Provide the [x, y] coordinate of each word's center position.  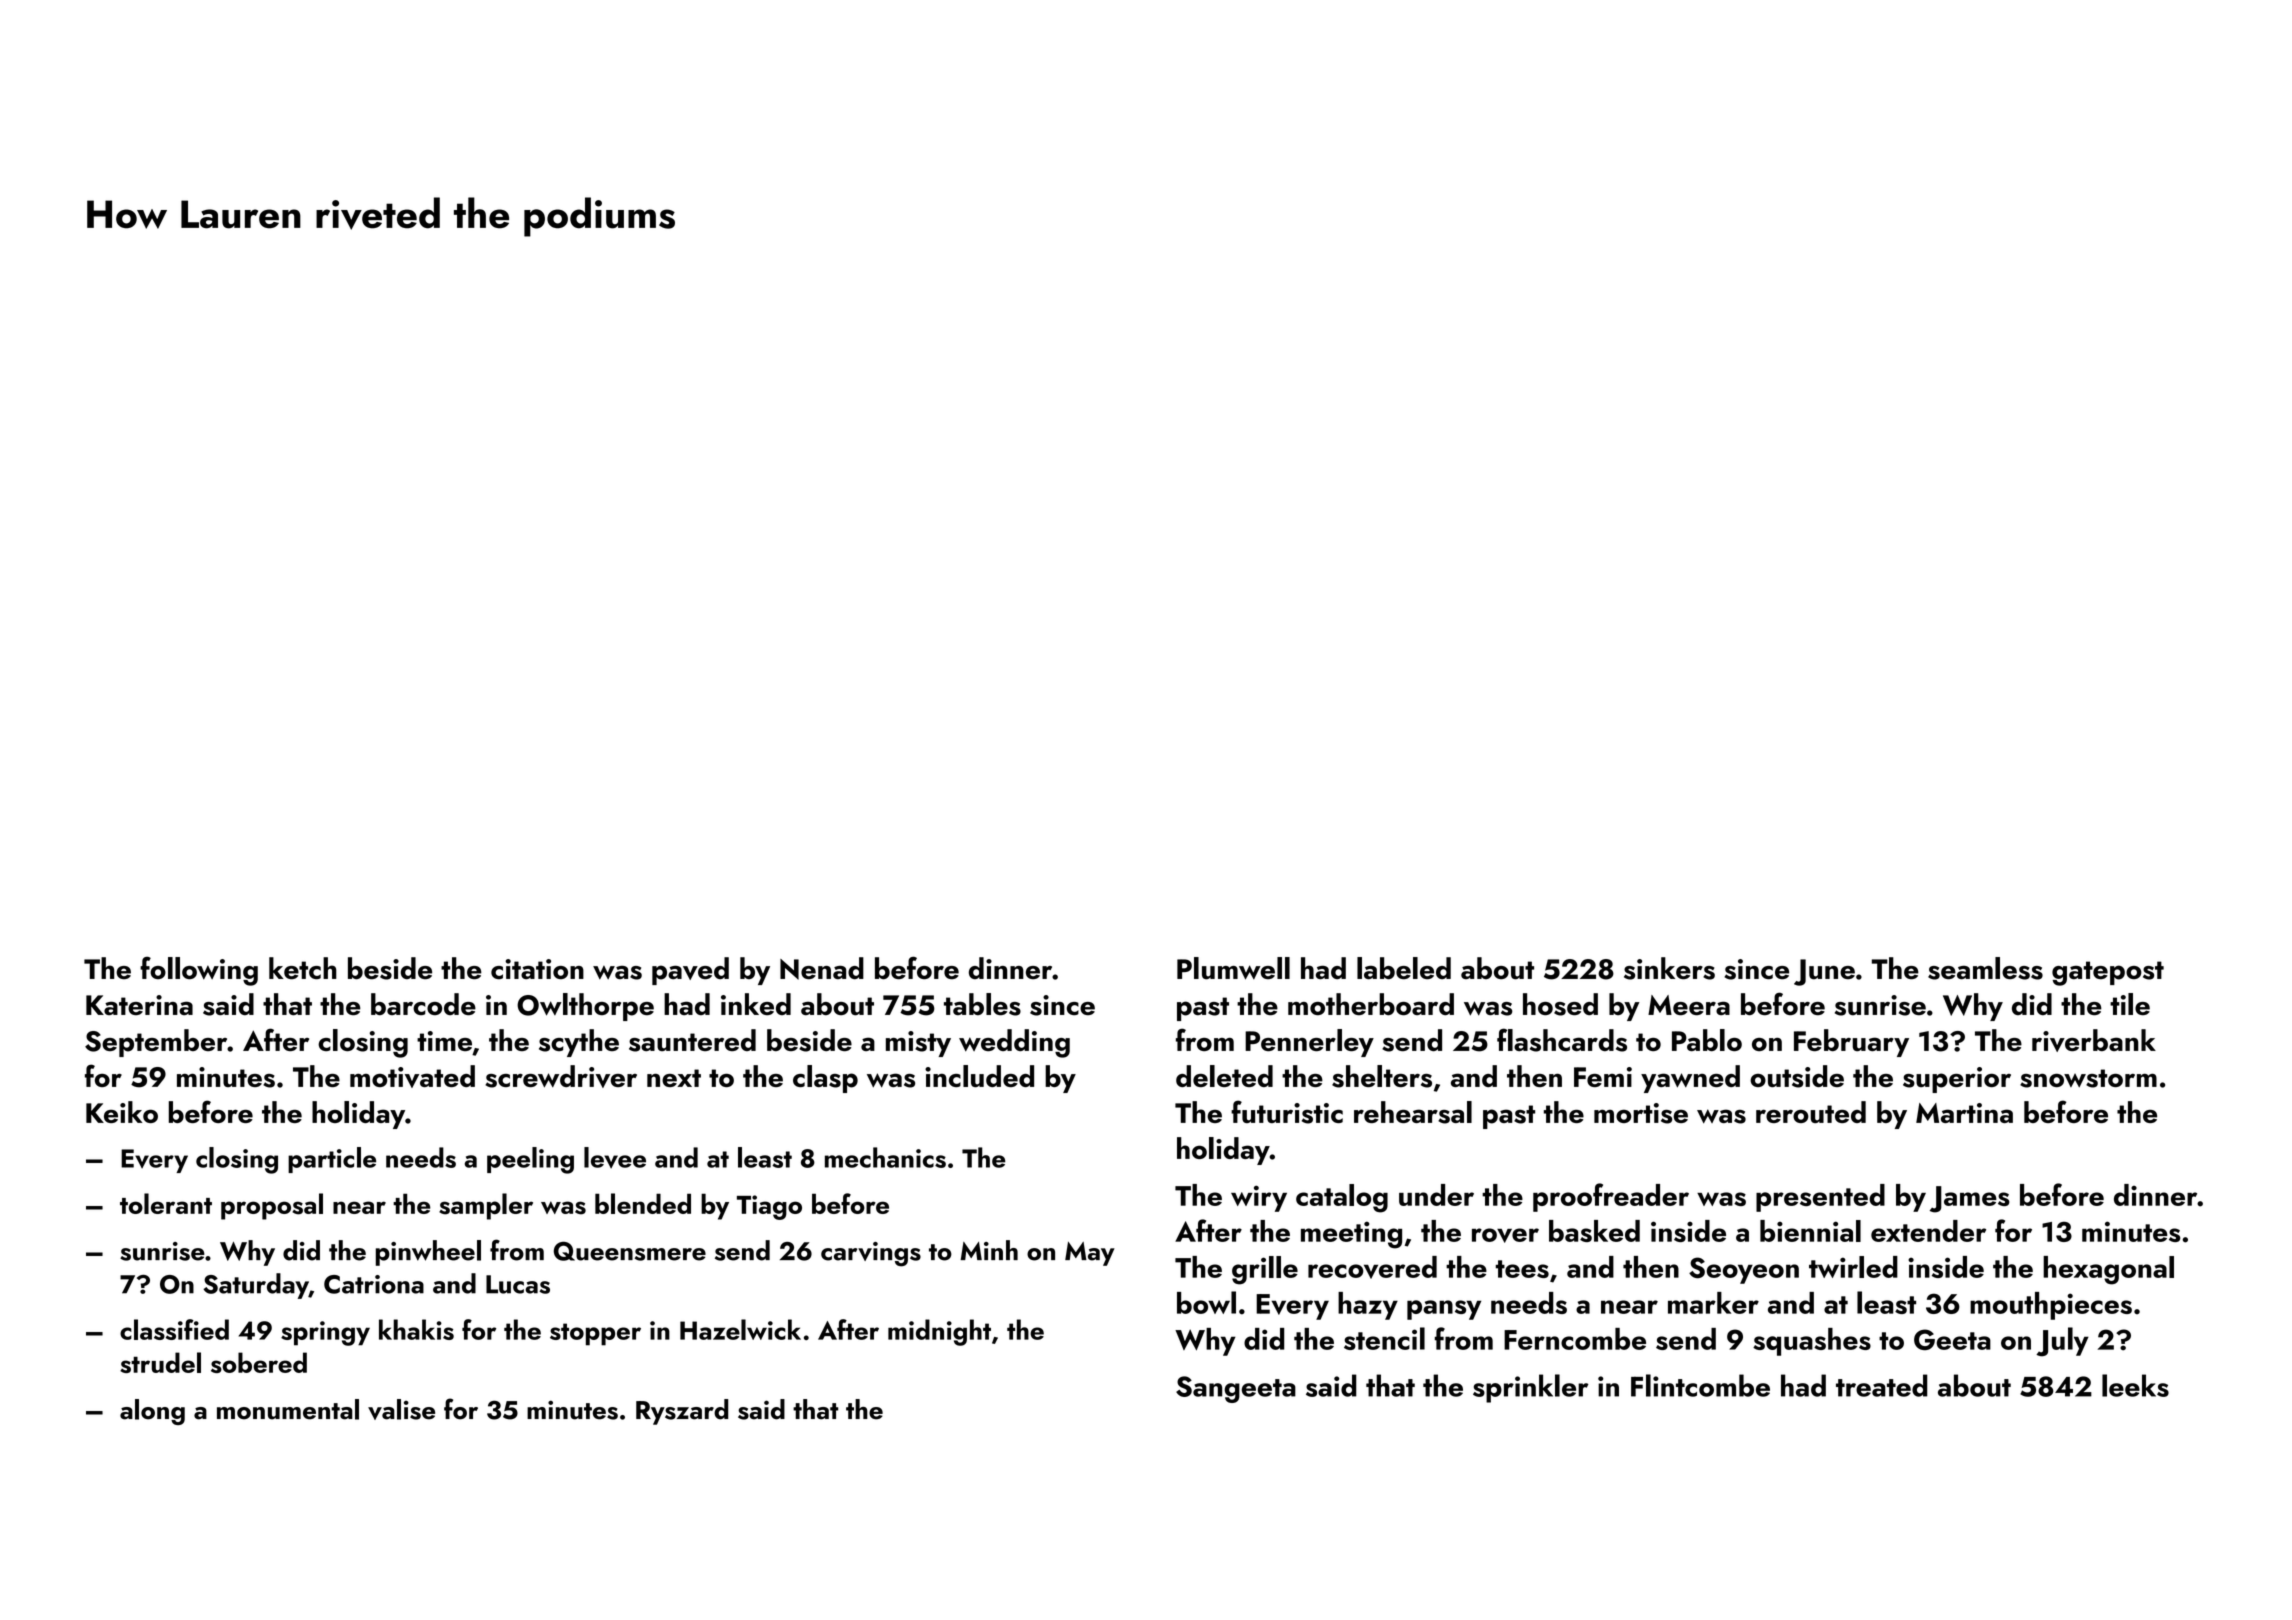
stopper [595, 1334]
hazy [1368, 1306]
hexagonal [2108, 1270]
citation [537, 969]
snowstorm [2088, 1078]
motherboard [1371, 1004]
